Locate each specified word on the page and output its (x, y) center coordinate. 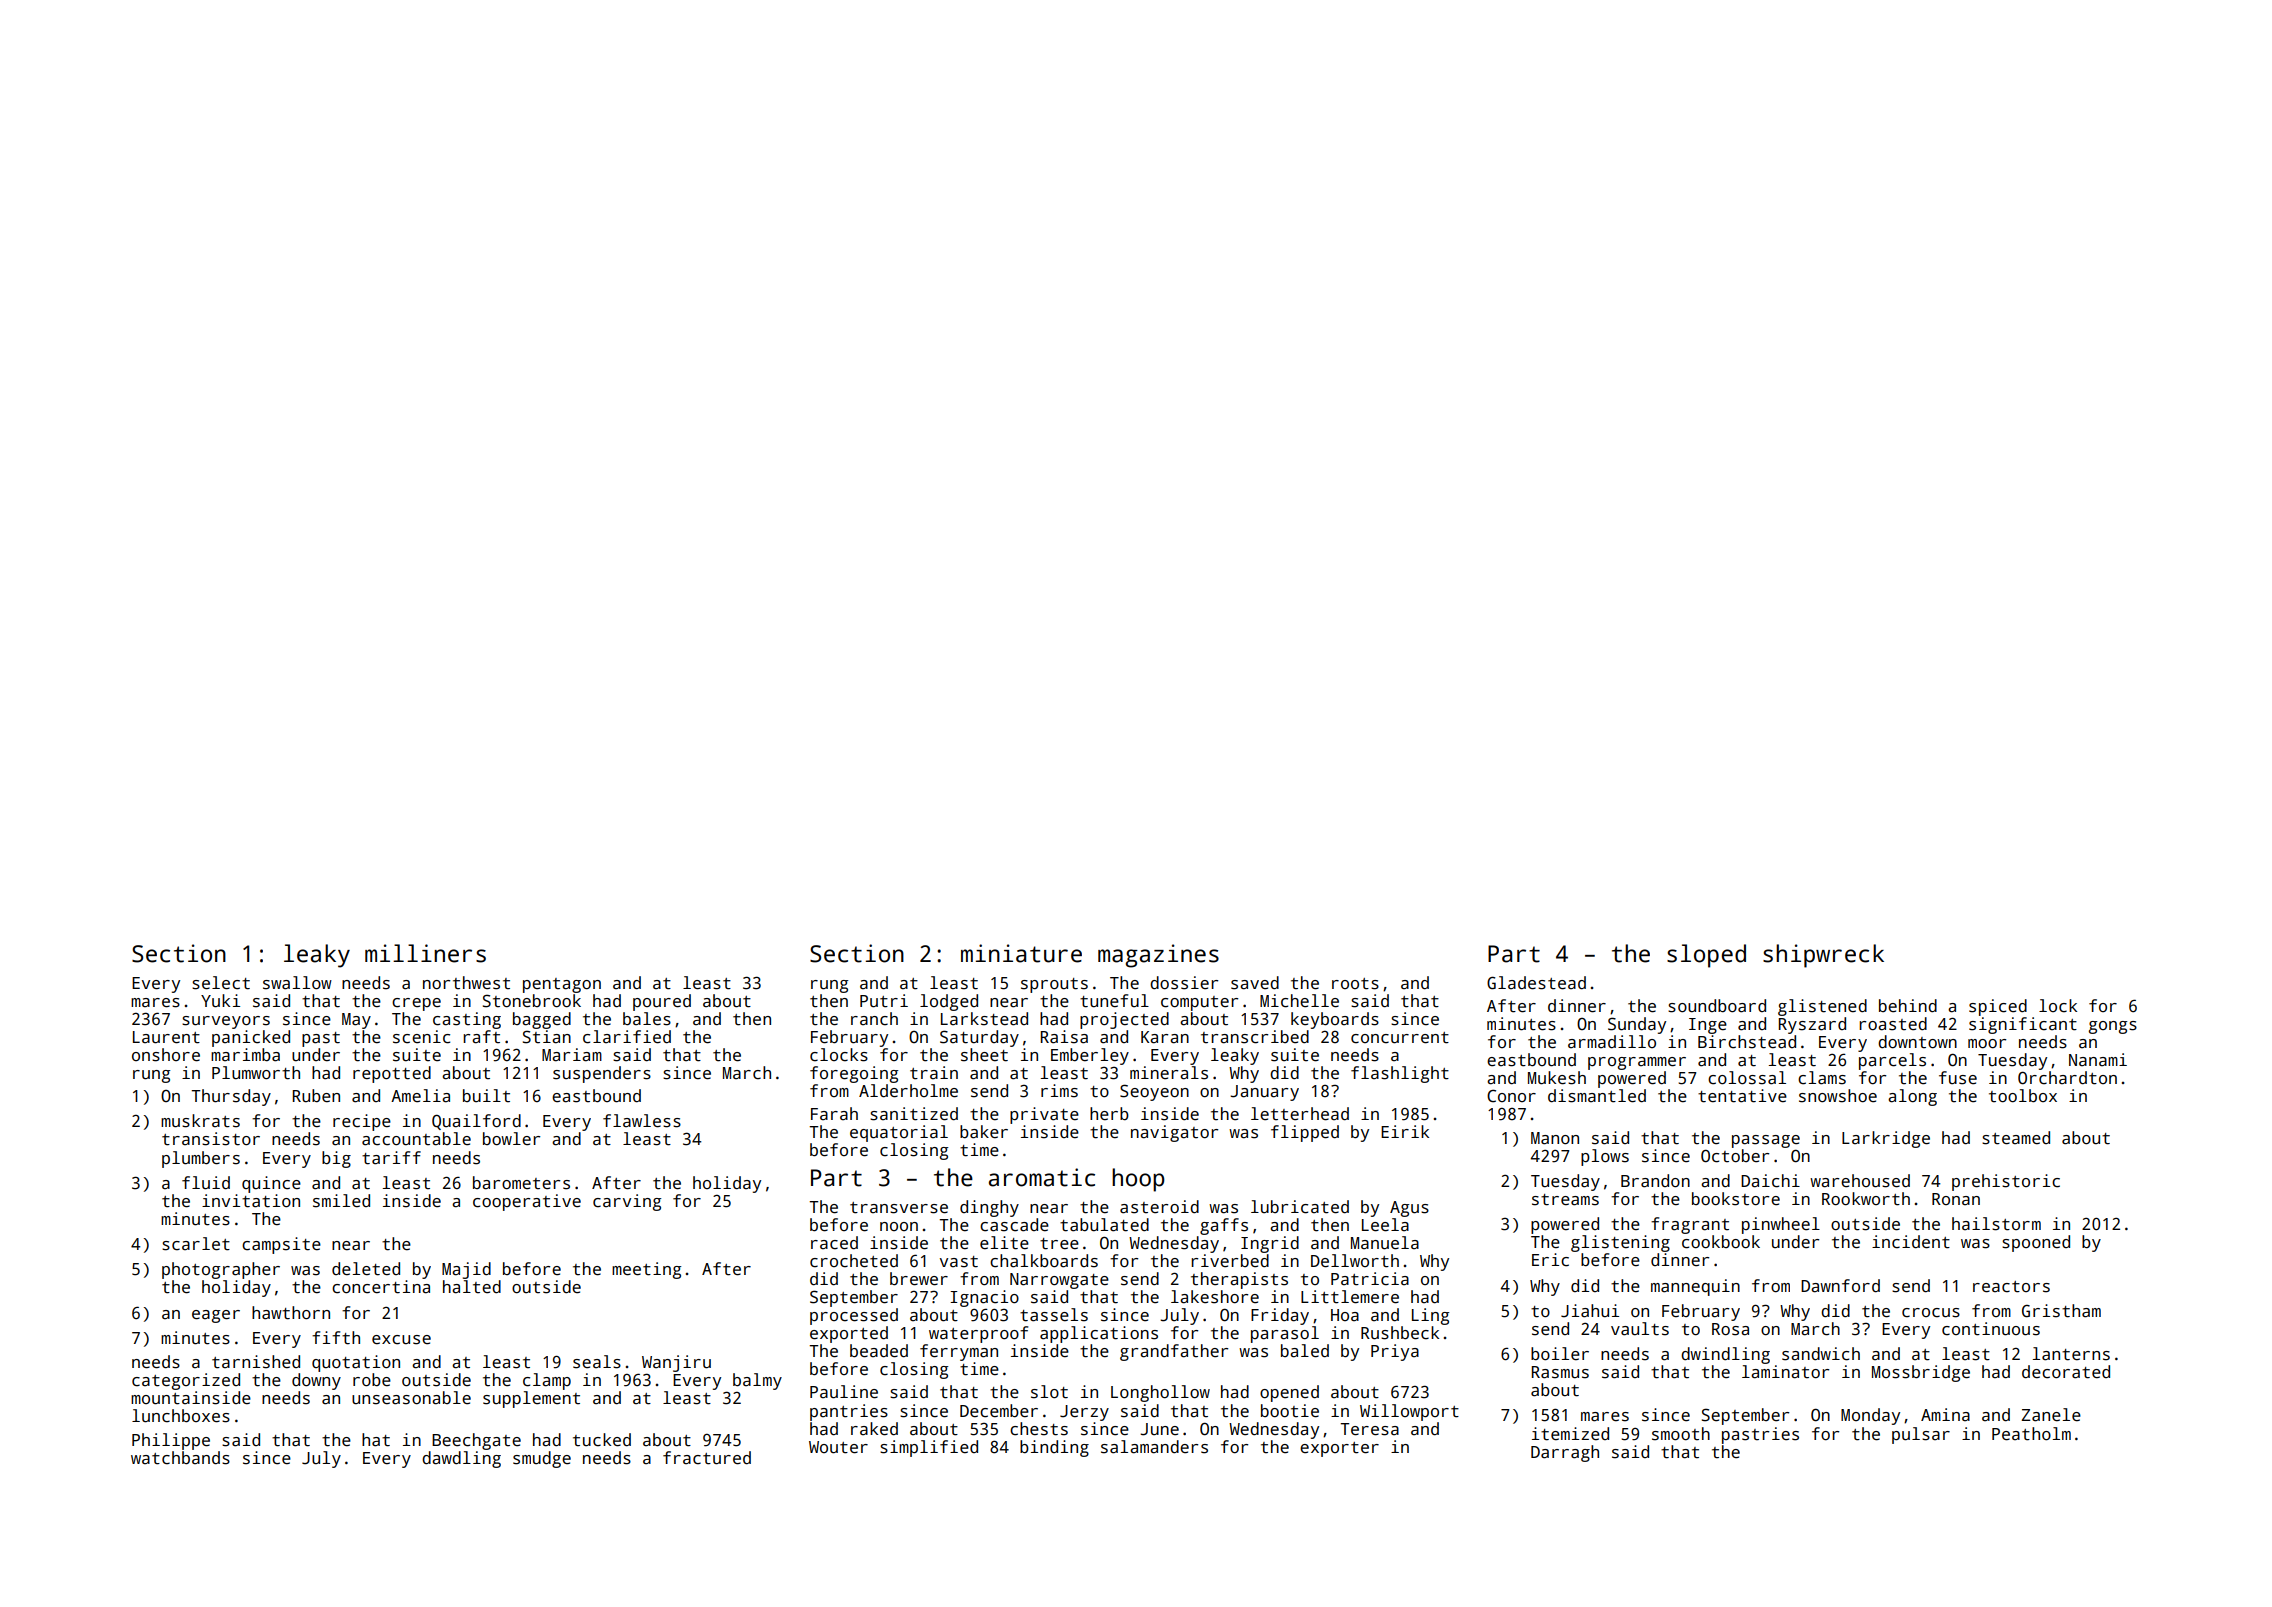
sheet (984, 1055)
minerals (1169, 1073)
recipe (362, 1122)
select (221, 983)
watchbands (180, 1458)
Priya (1395, 1352)
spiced (1998, 1007)
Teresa (1369, 1429)
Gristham (2061, 1311)
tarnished (256, 1362)
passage (1766, 1141)
